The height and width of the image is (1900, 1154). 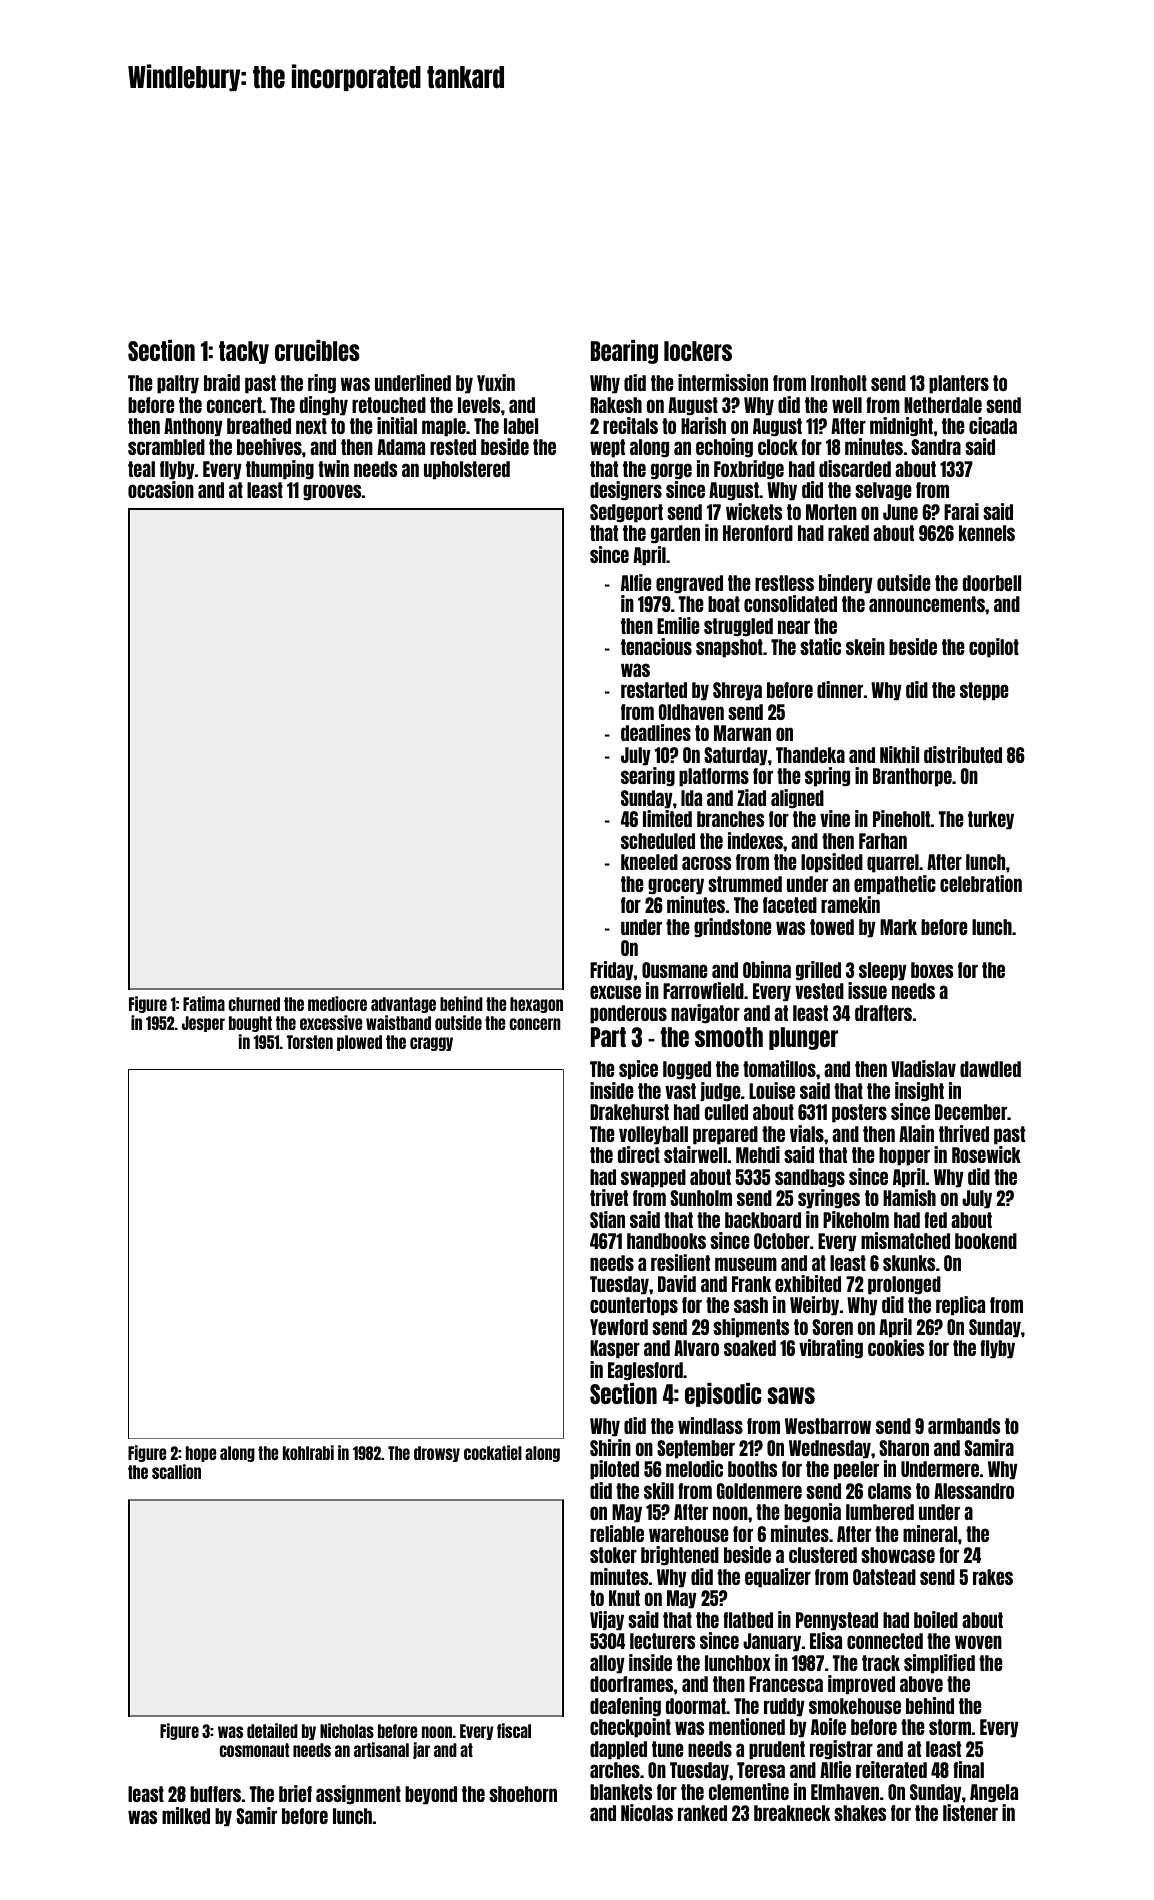 I want to click on lockers, so click(x=698, y=351).
